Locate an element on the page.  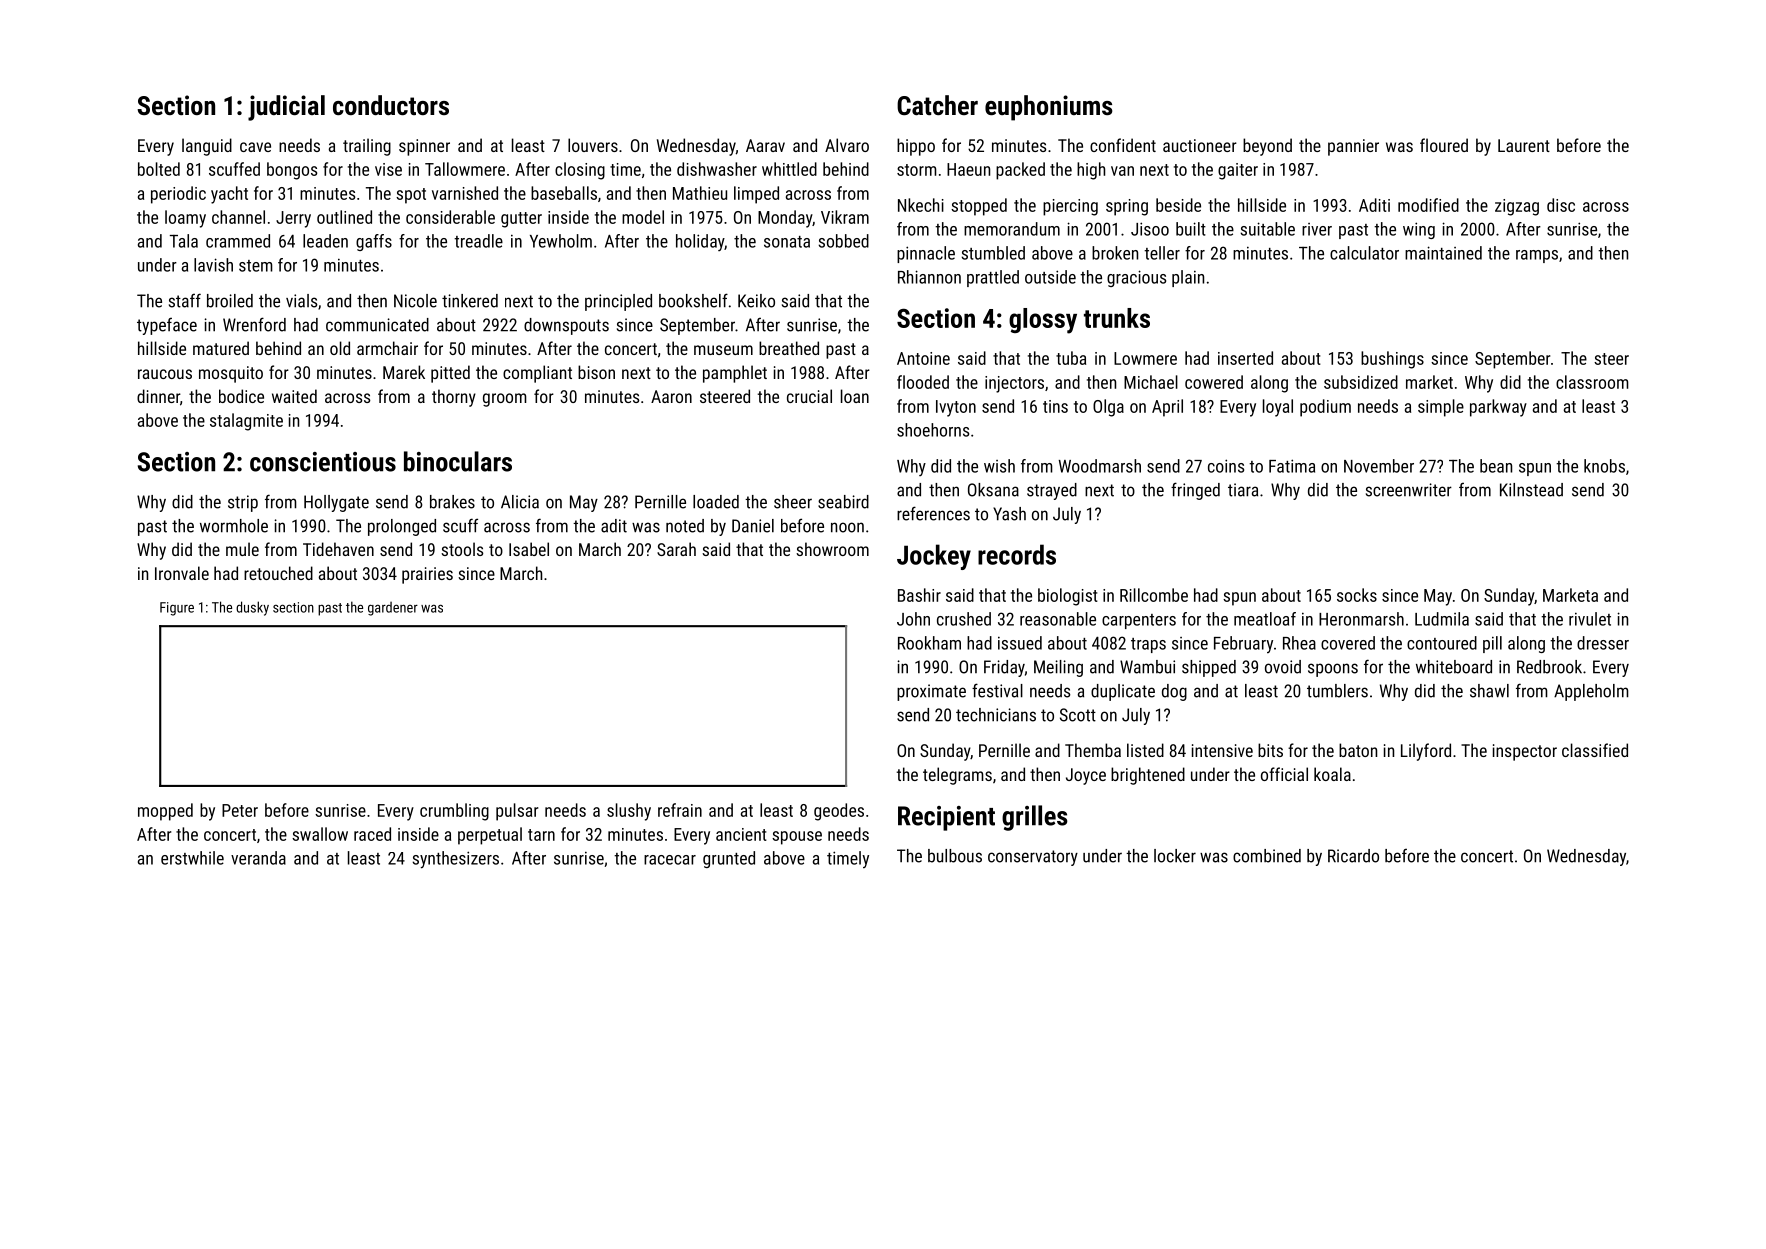
Nkechi is located at coordinates (921, 205).
